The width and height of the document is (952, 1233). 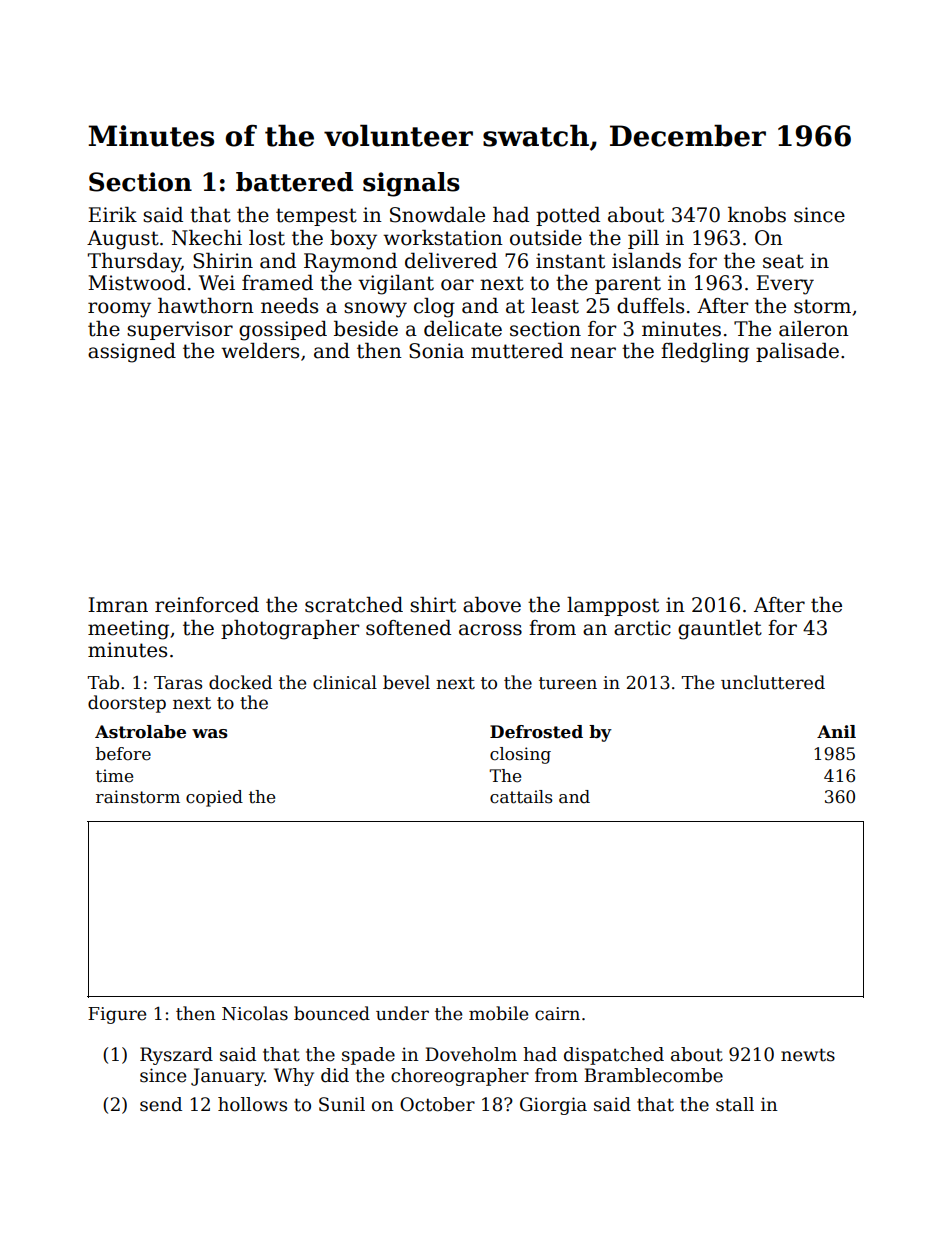 I want to click on Imran, so click(x=118, y=605).
